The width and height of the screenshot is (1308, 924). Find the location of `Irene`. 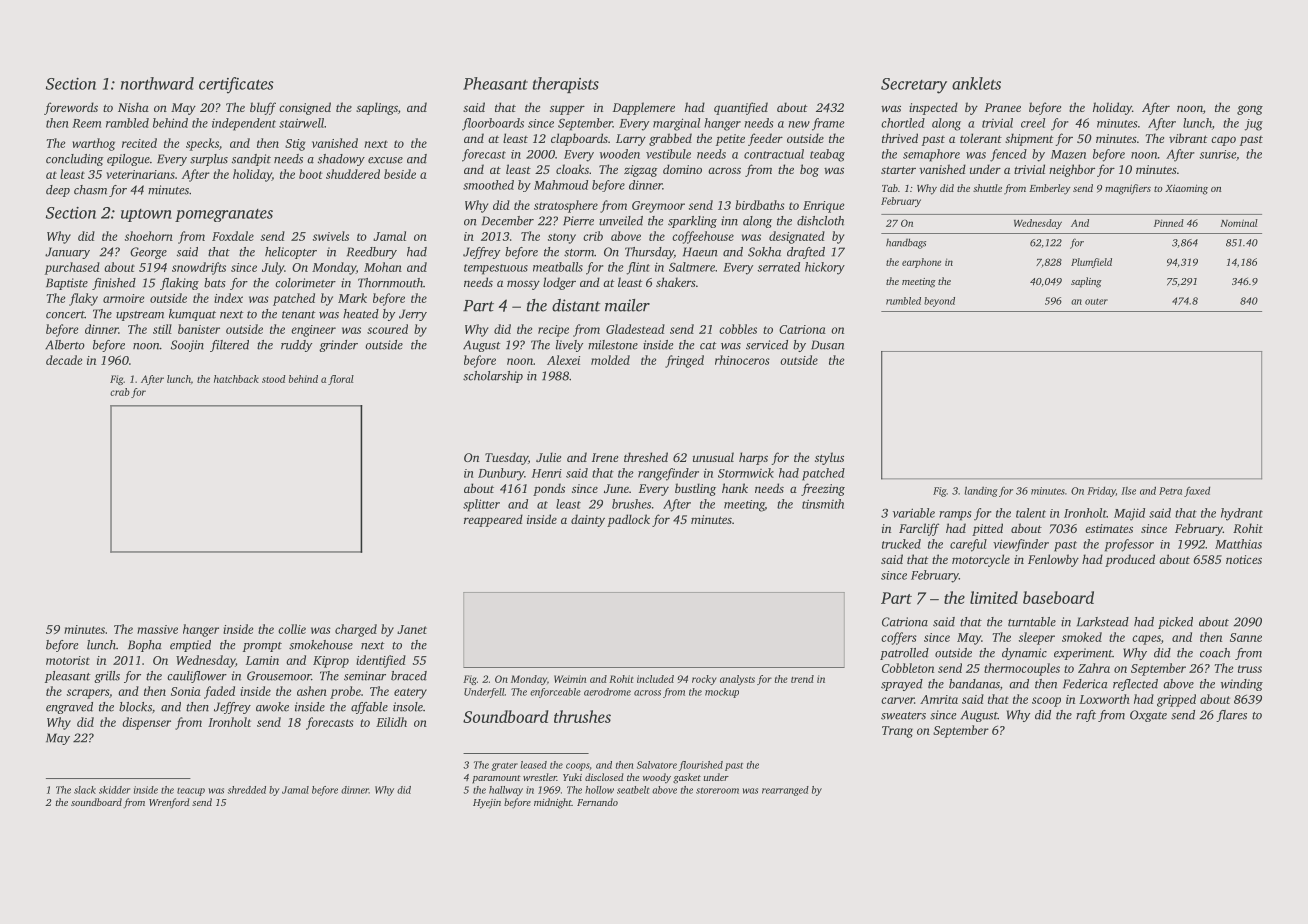

Irene is located at coordinates (605, 457).
